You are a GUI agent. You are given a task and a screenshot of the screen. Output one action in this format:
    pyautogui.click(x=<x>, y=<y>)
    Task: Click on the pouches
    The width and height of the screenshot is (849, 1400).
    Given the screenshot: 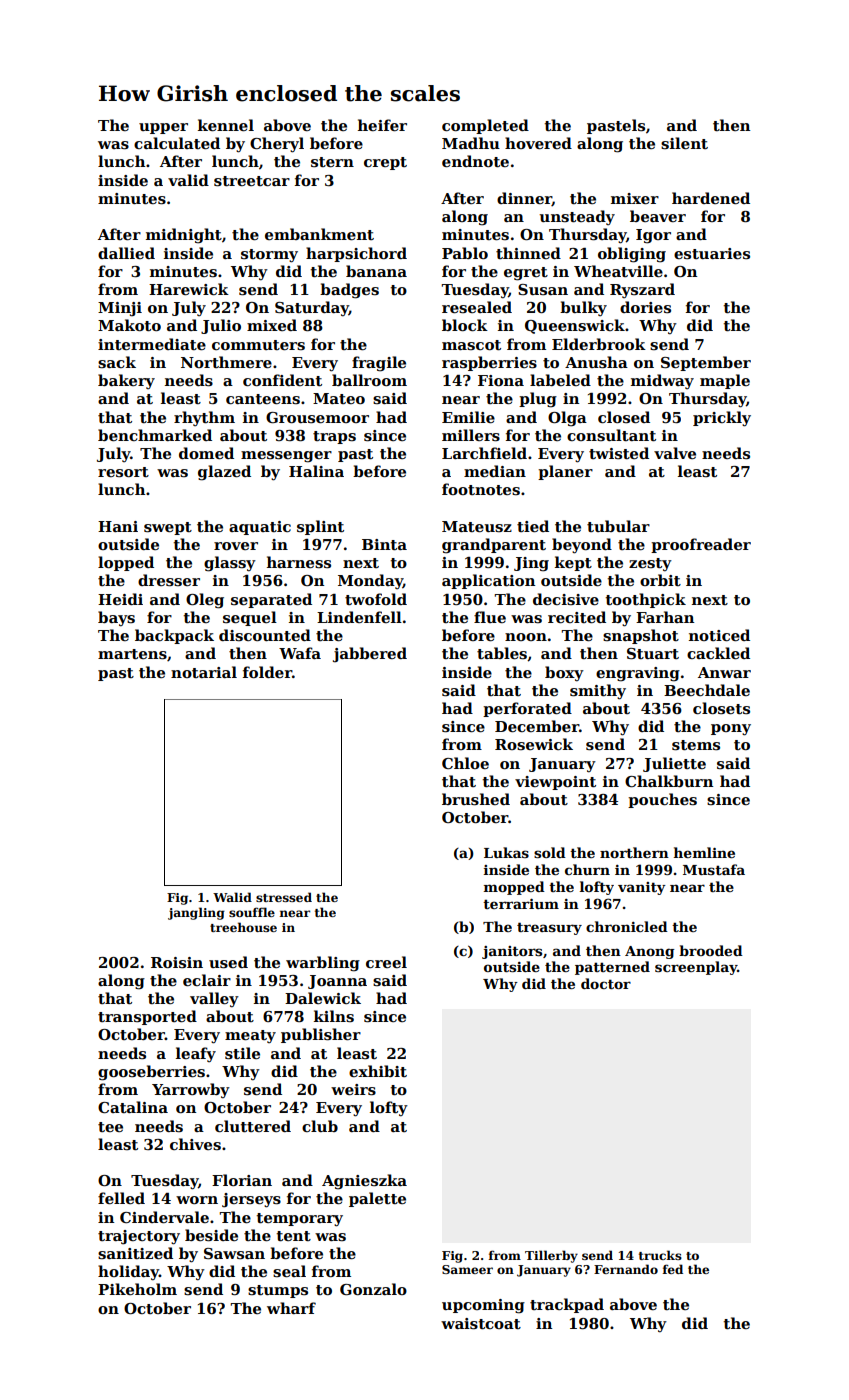 What is the action you would take?
    pyautogui.click(x=662, y=800)
